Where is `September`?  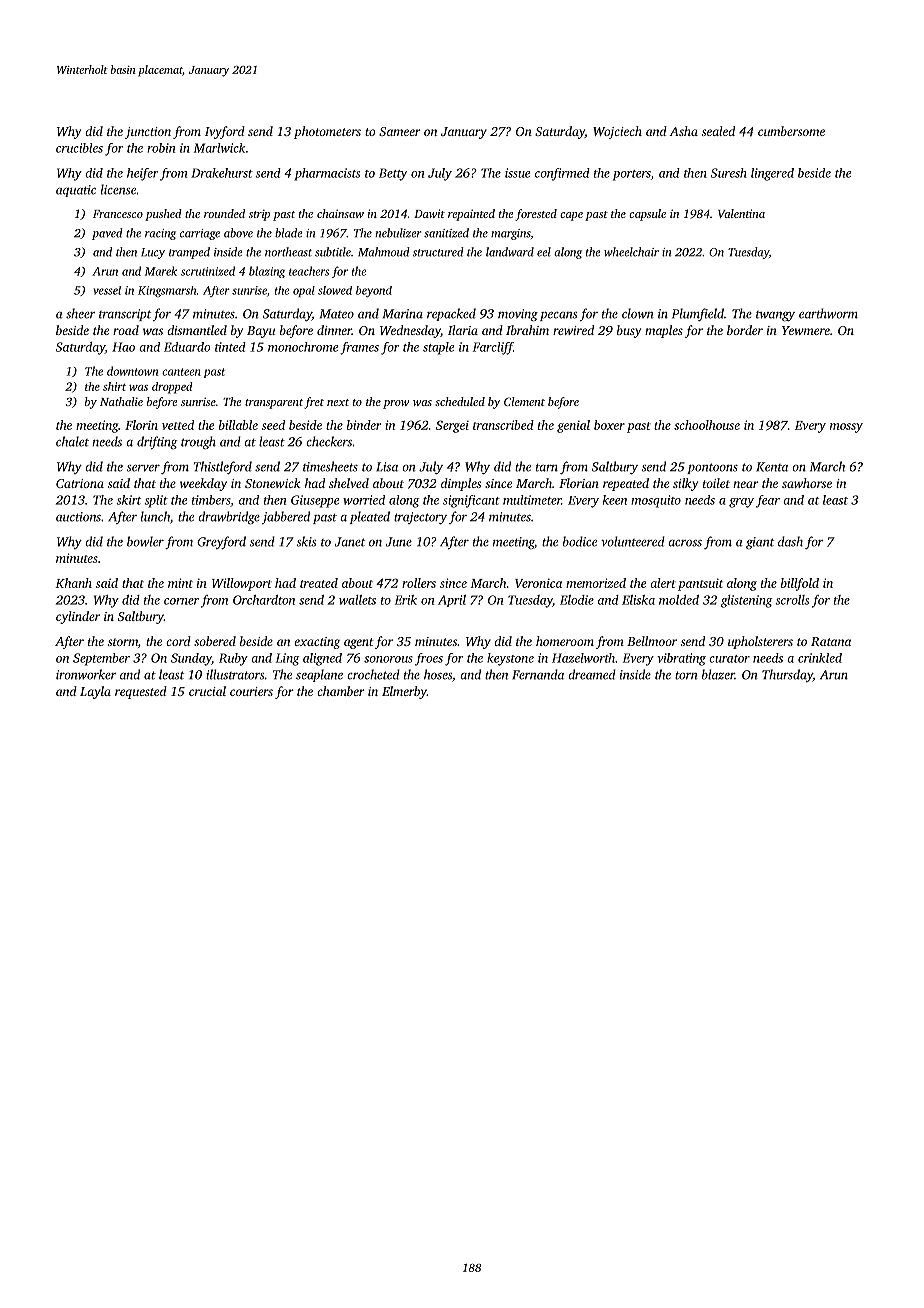 September is located at coordinates (101, 659).
